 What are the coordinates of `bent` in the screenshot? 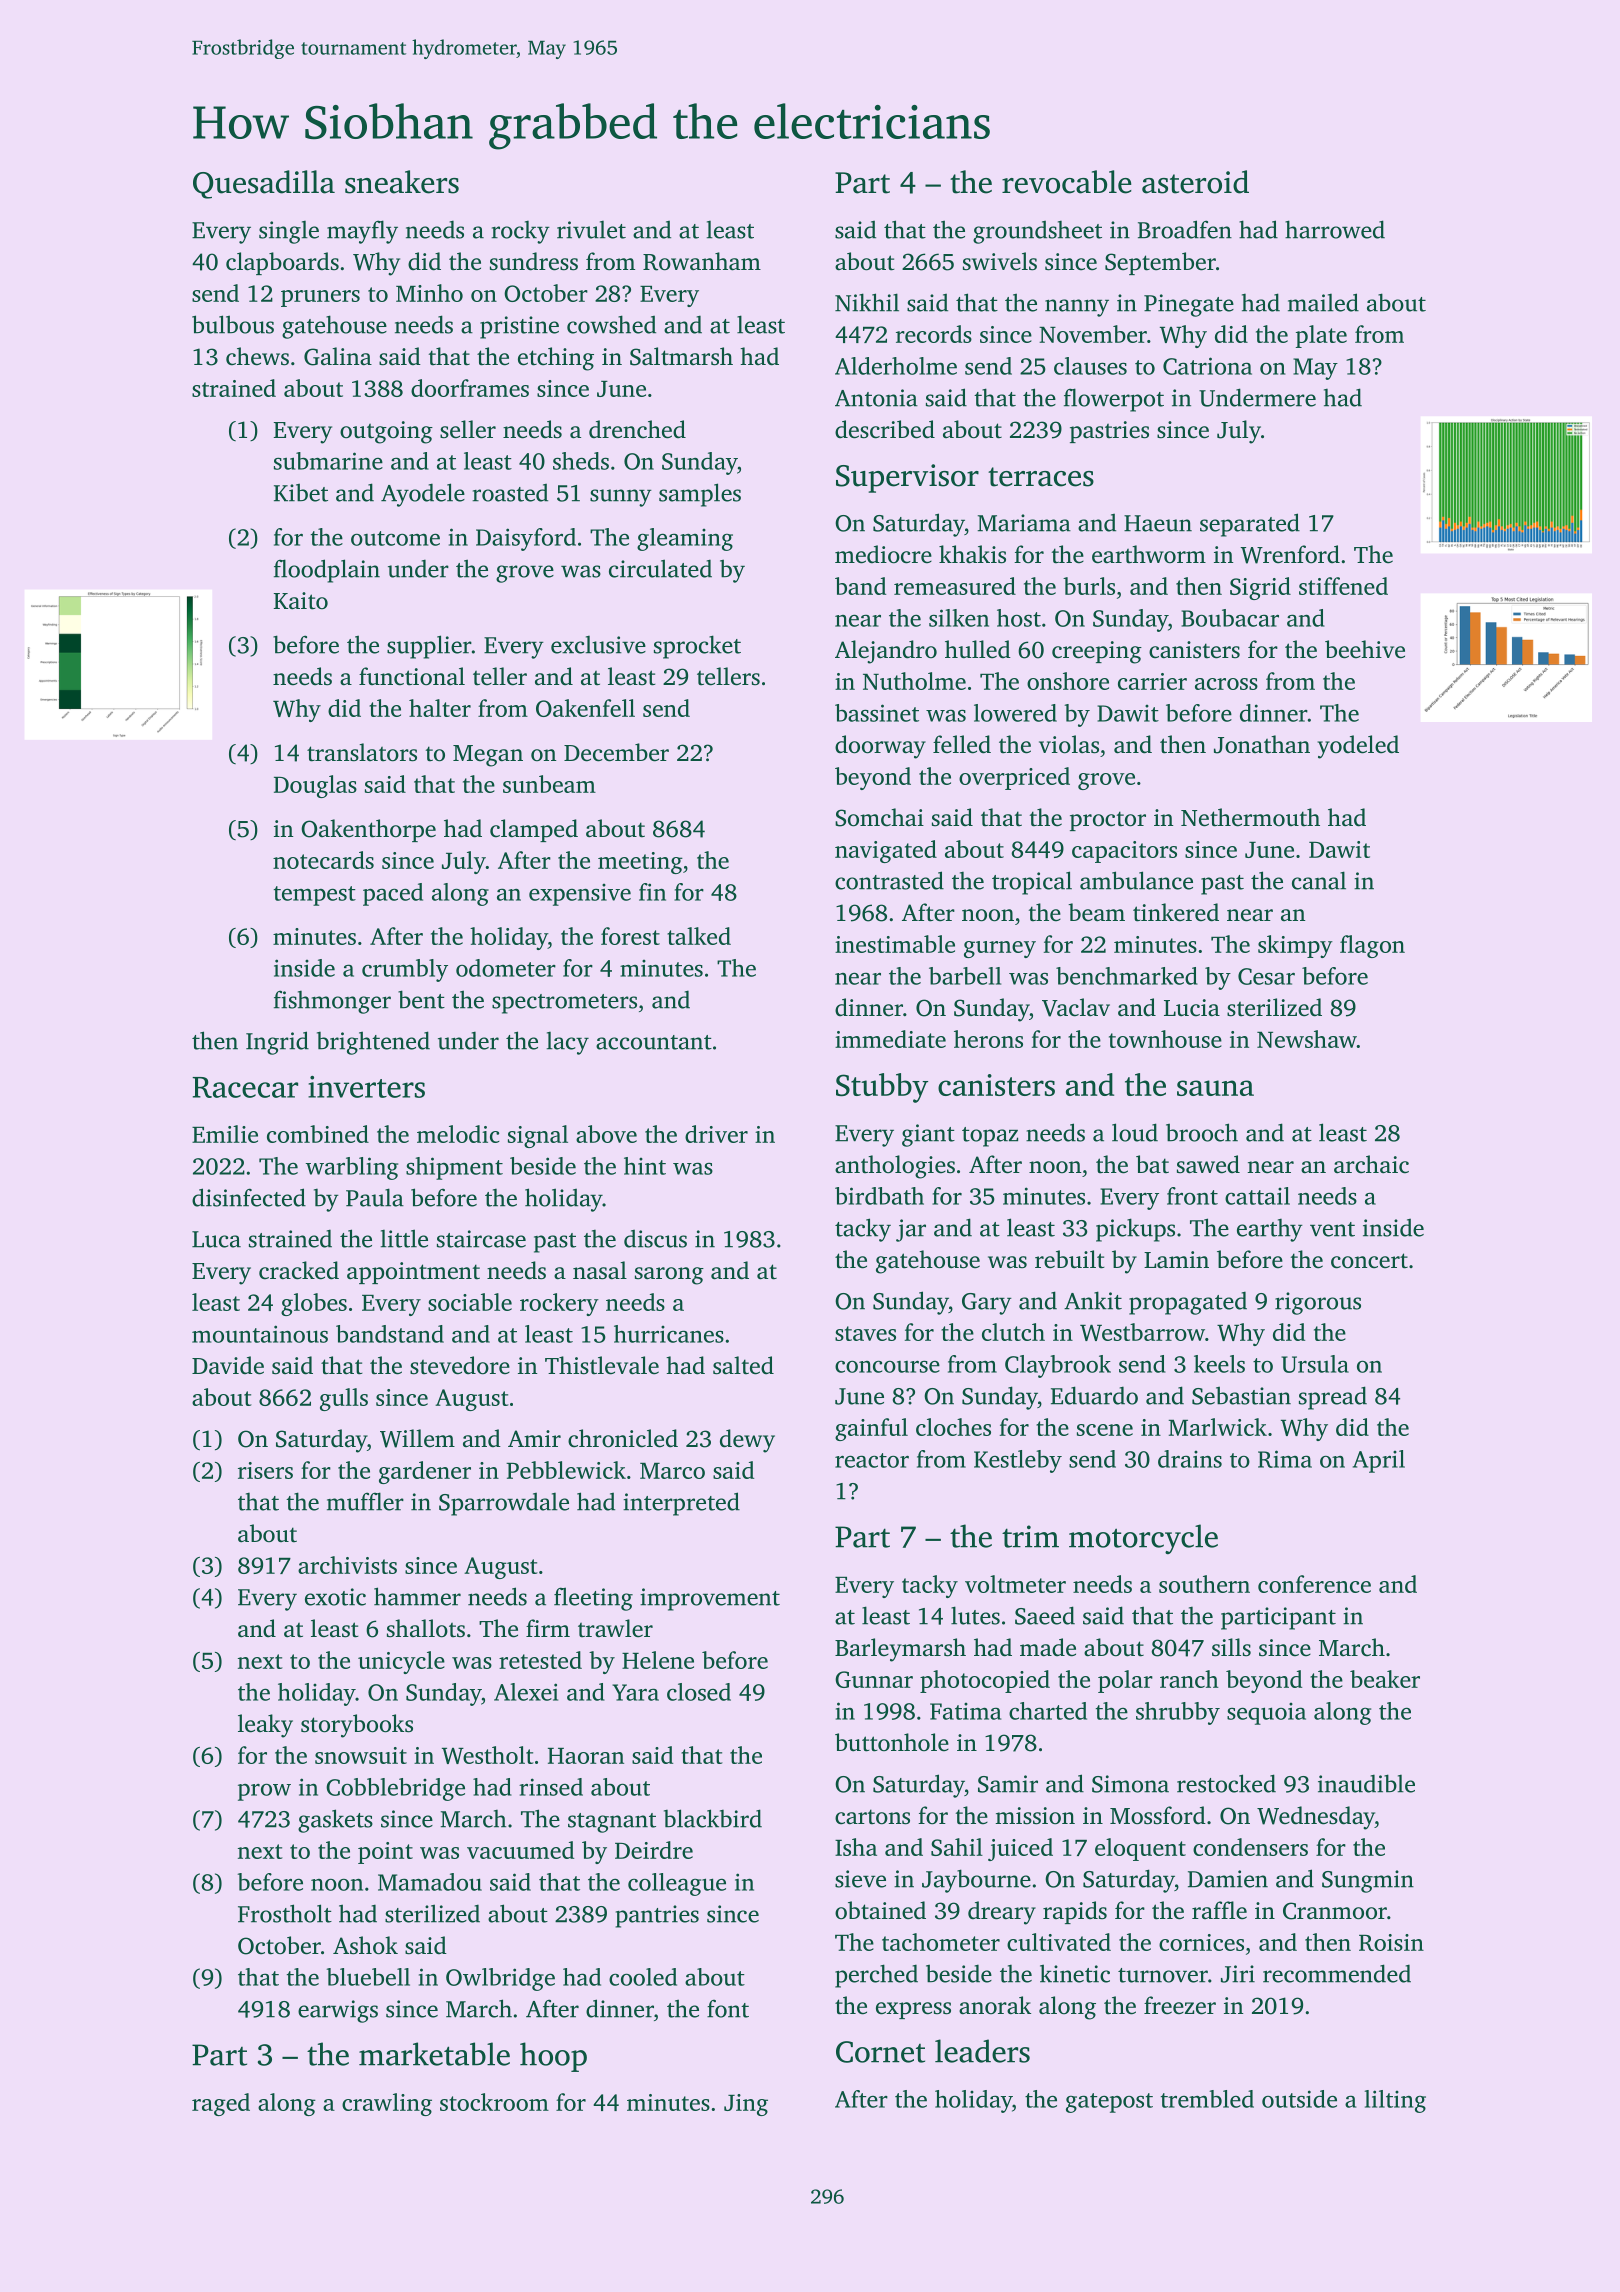 It's located at (421, 999).
